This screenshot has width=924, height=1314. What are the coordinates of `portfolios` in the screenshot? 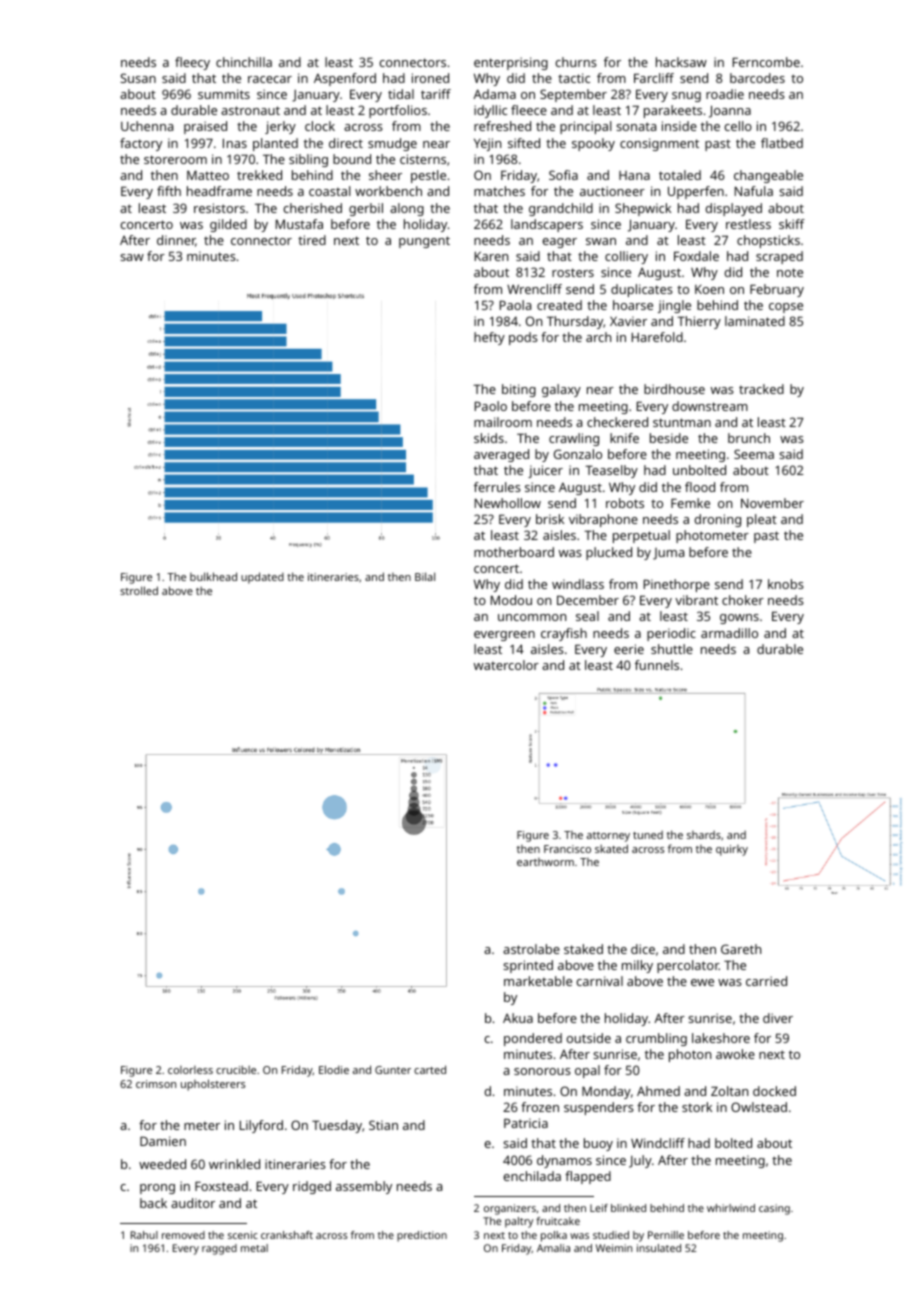 It's located at (398, 111).
